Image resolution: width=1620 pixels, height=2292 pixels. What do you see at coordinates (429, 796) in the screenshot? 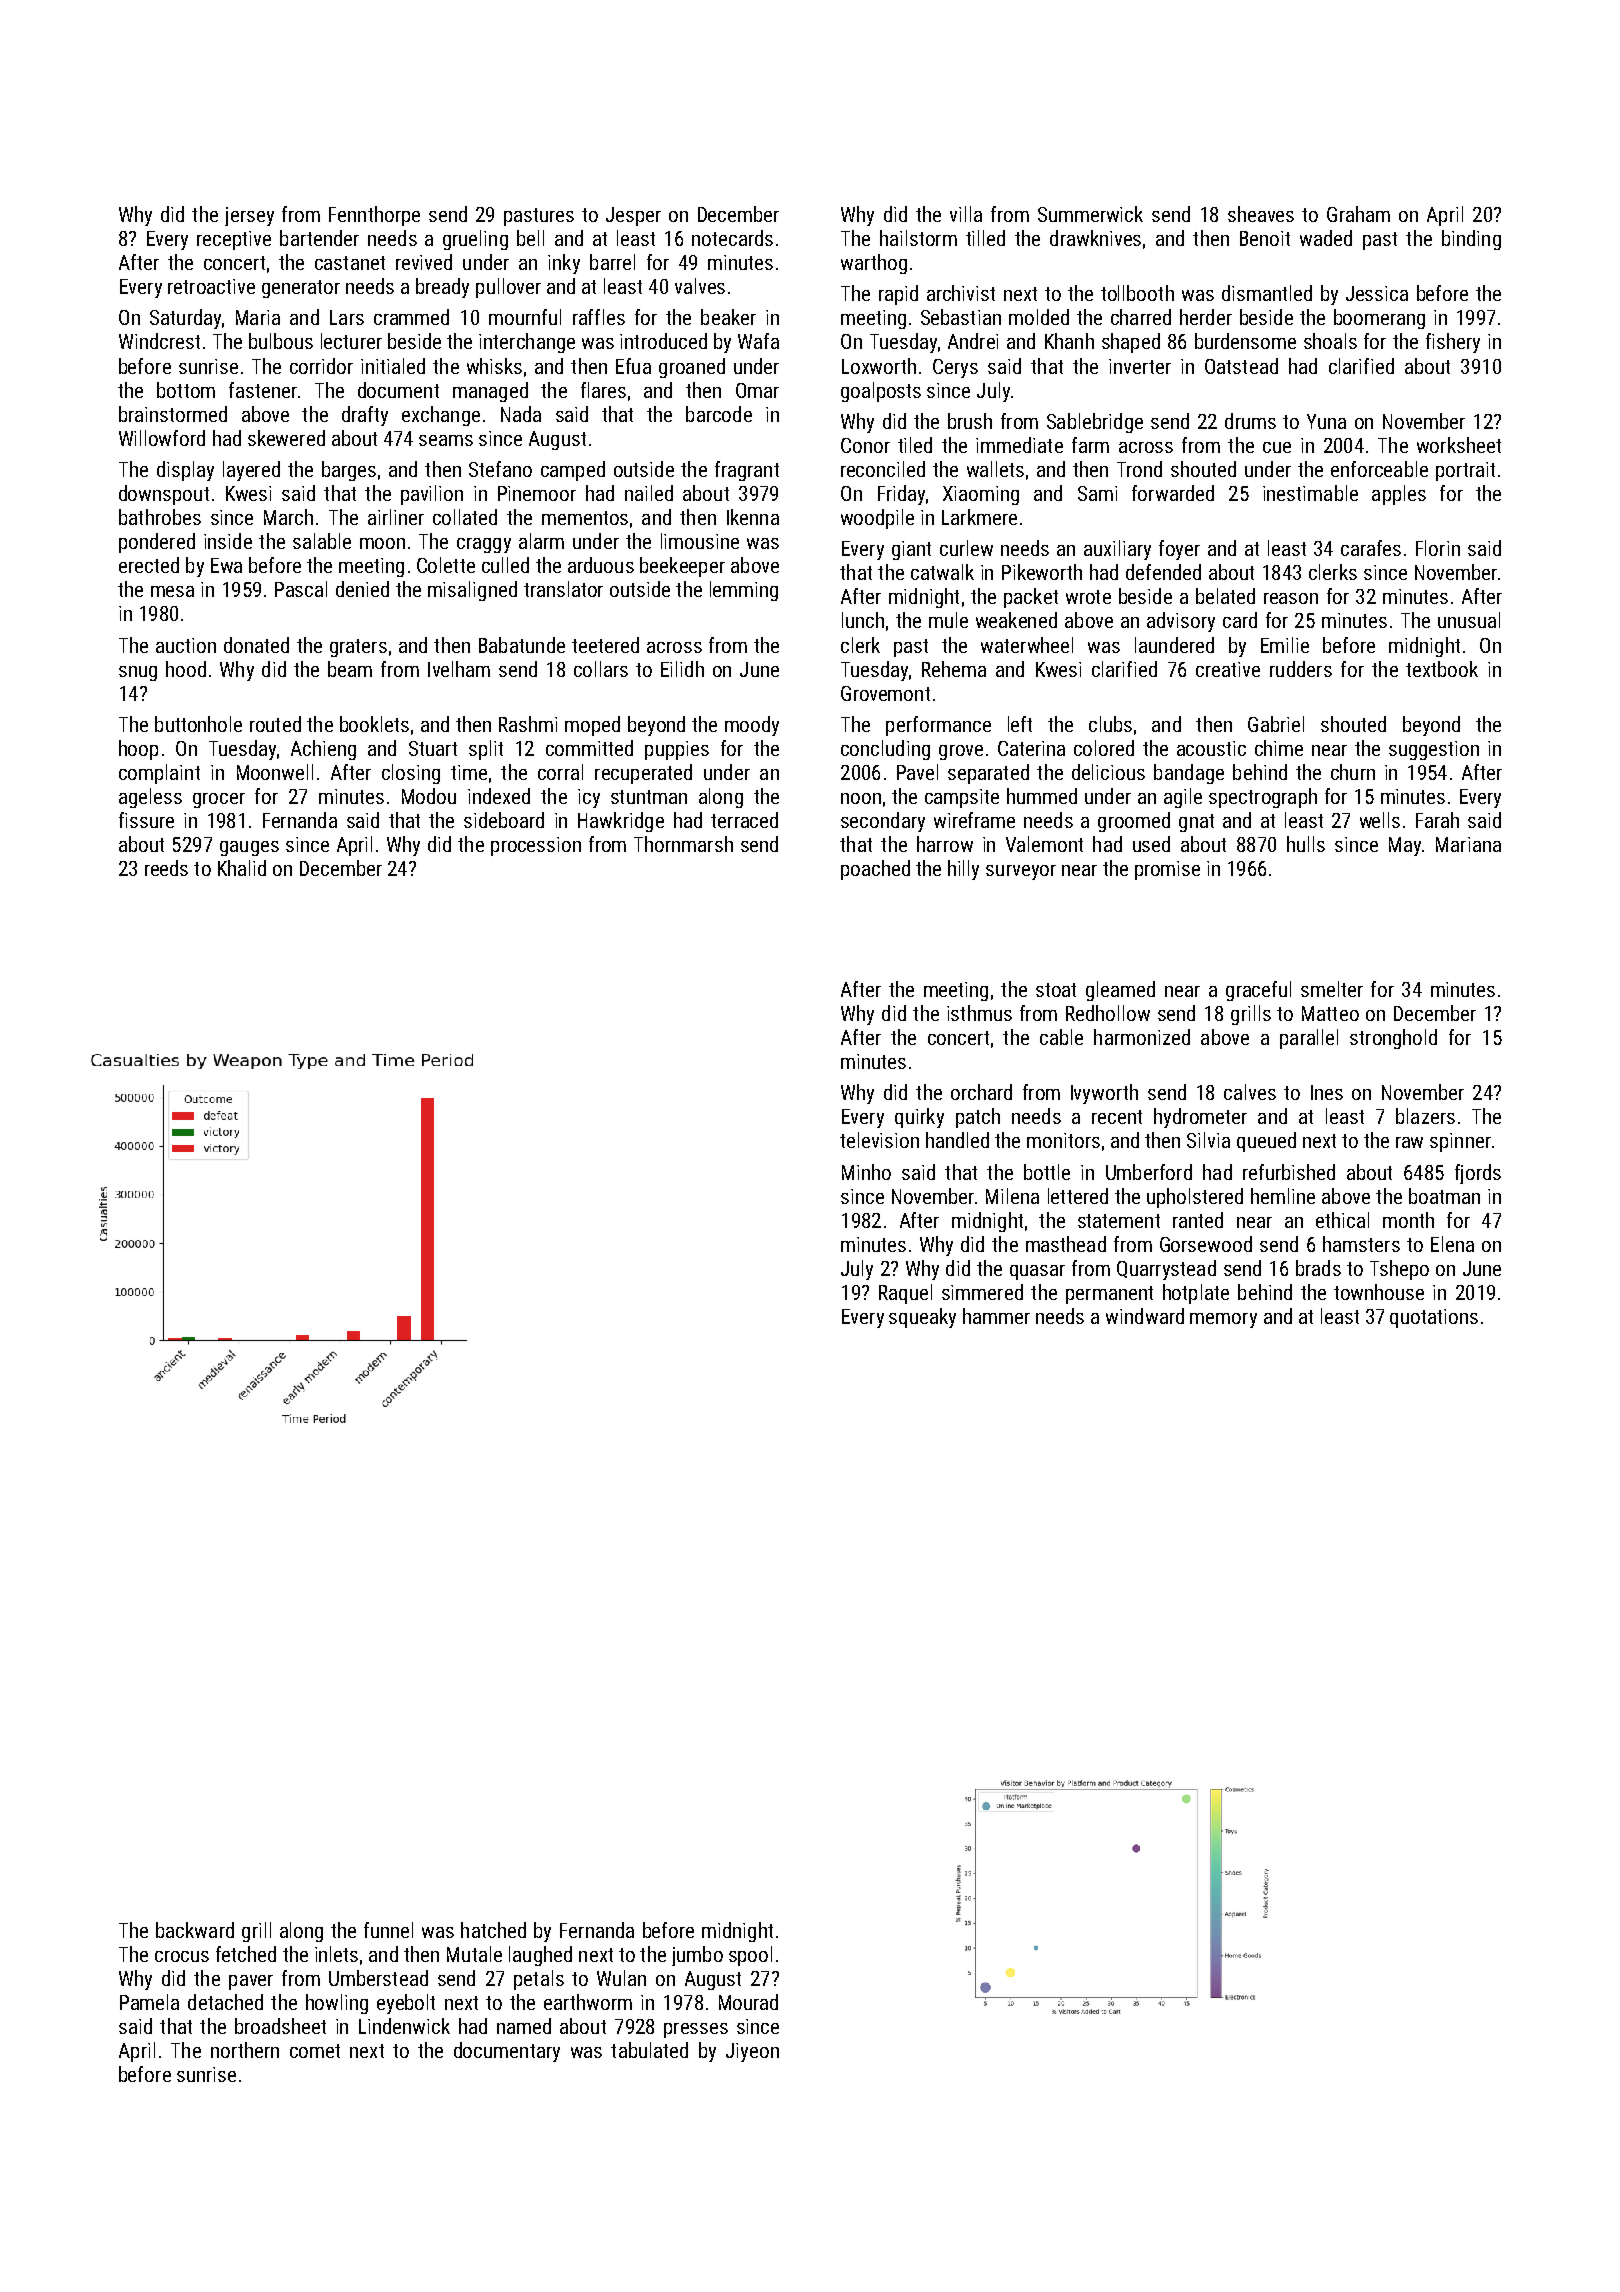
I see `Modou` at bounding box center [429, 796].
